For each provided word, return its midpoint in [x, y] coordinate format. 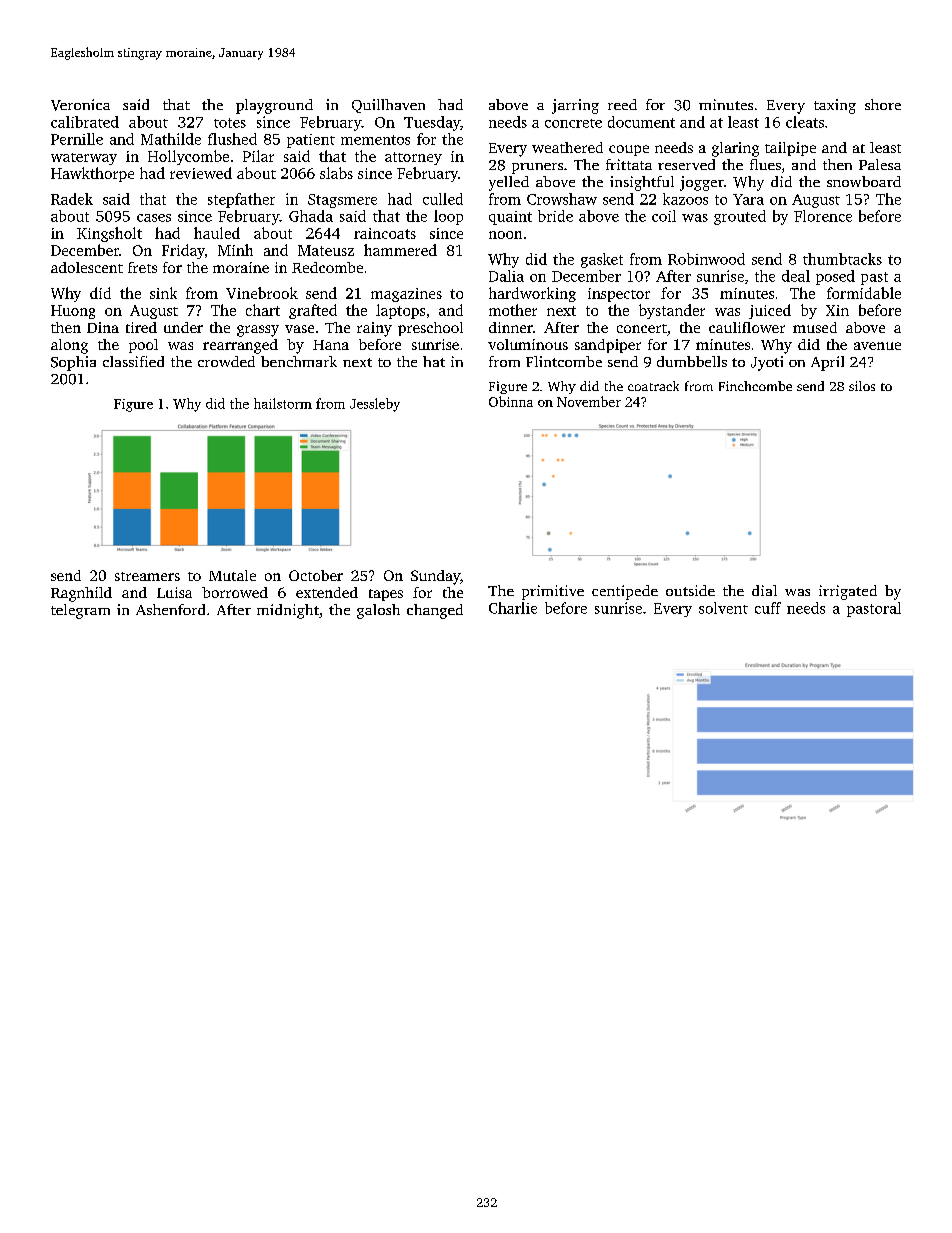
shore [883, 104]
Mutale [232, 575]
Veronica [80, 105]
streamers [147, 576]
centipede [625, 592]
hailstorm [283, 403]
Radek [72, 199]
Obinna [511, 401]
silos [862, 386]
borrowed [235, 592]
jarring [575, 106]
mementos [375, 140]
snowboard [864, 181]
